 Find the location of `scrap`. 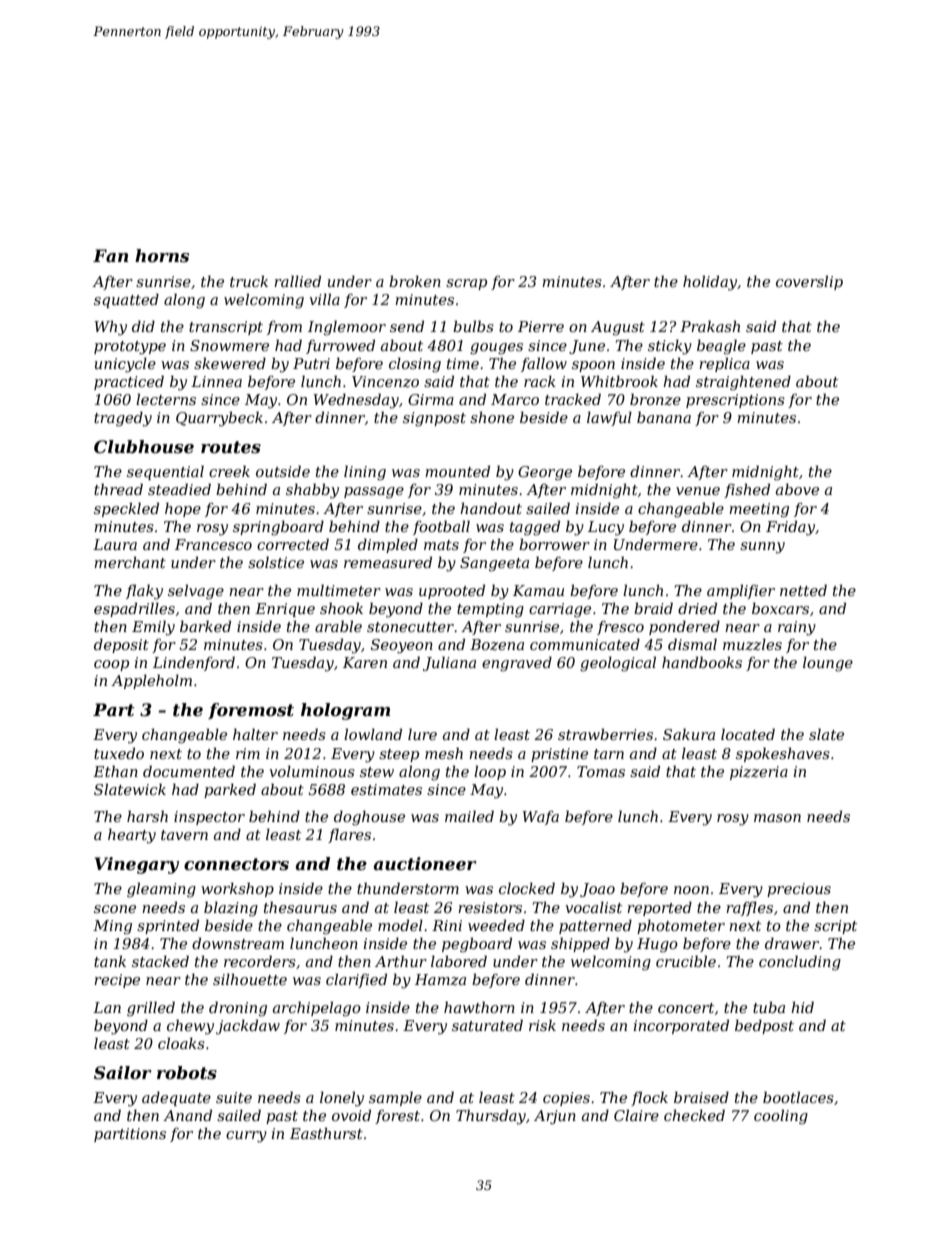

scrap is located at coordinates (466, 284).
